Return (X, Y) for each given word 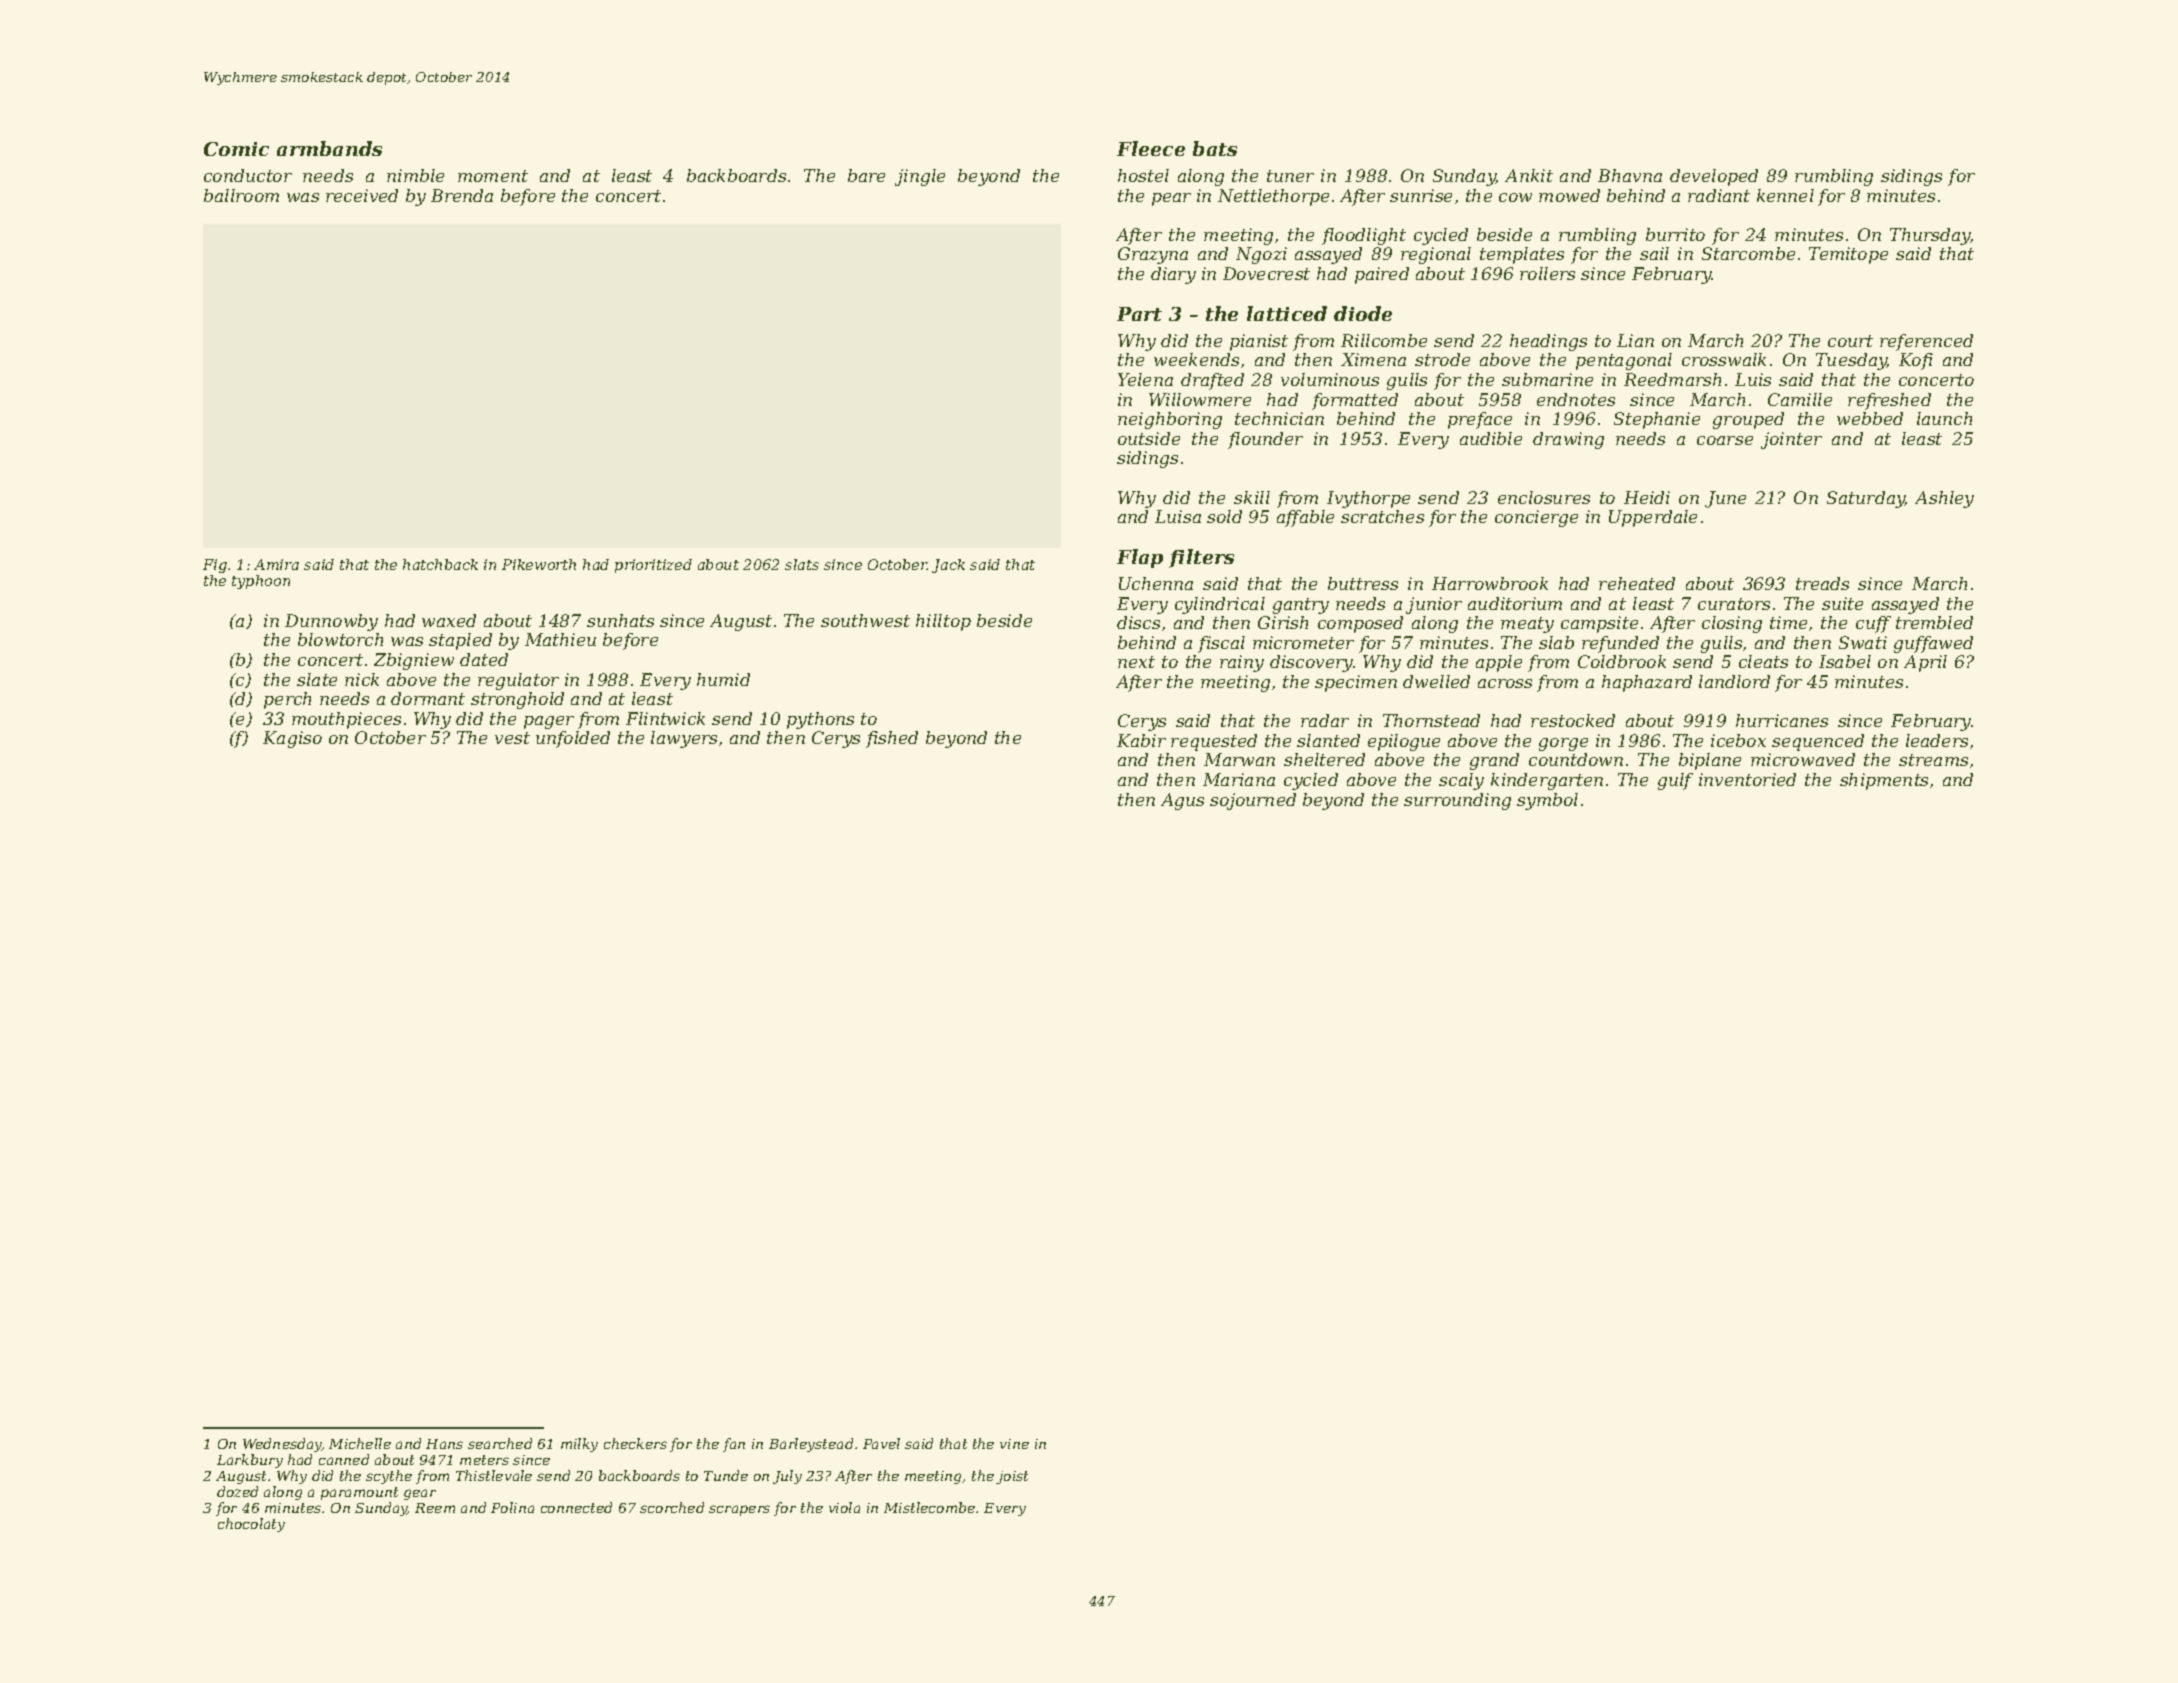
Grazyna (1153, 255)
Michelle (360, 1443)
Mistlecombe (929, 1507)
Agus (1182, 801)
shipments (1884, 781)
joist (1012, 1477)
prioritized (653, 566)
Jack (948, 566)
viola (844, 1507)
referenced (1926, 342)
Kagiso (292, 739)
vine (1014, 1444)
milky (579, 1445)
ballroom (241, 195)
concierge (1536, 518)
